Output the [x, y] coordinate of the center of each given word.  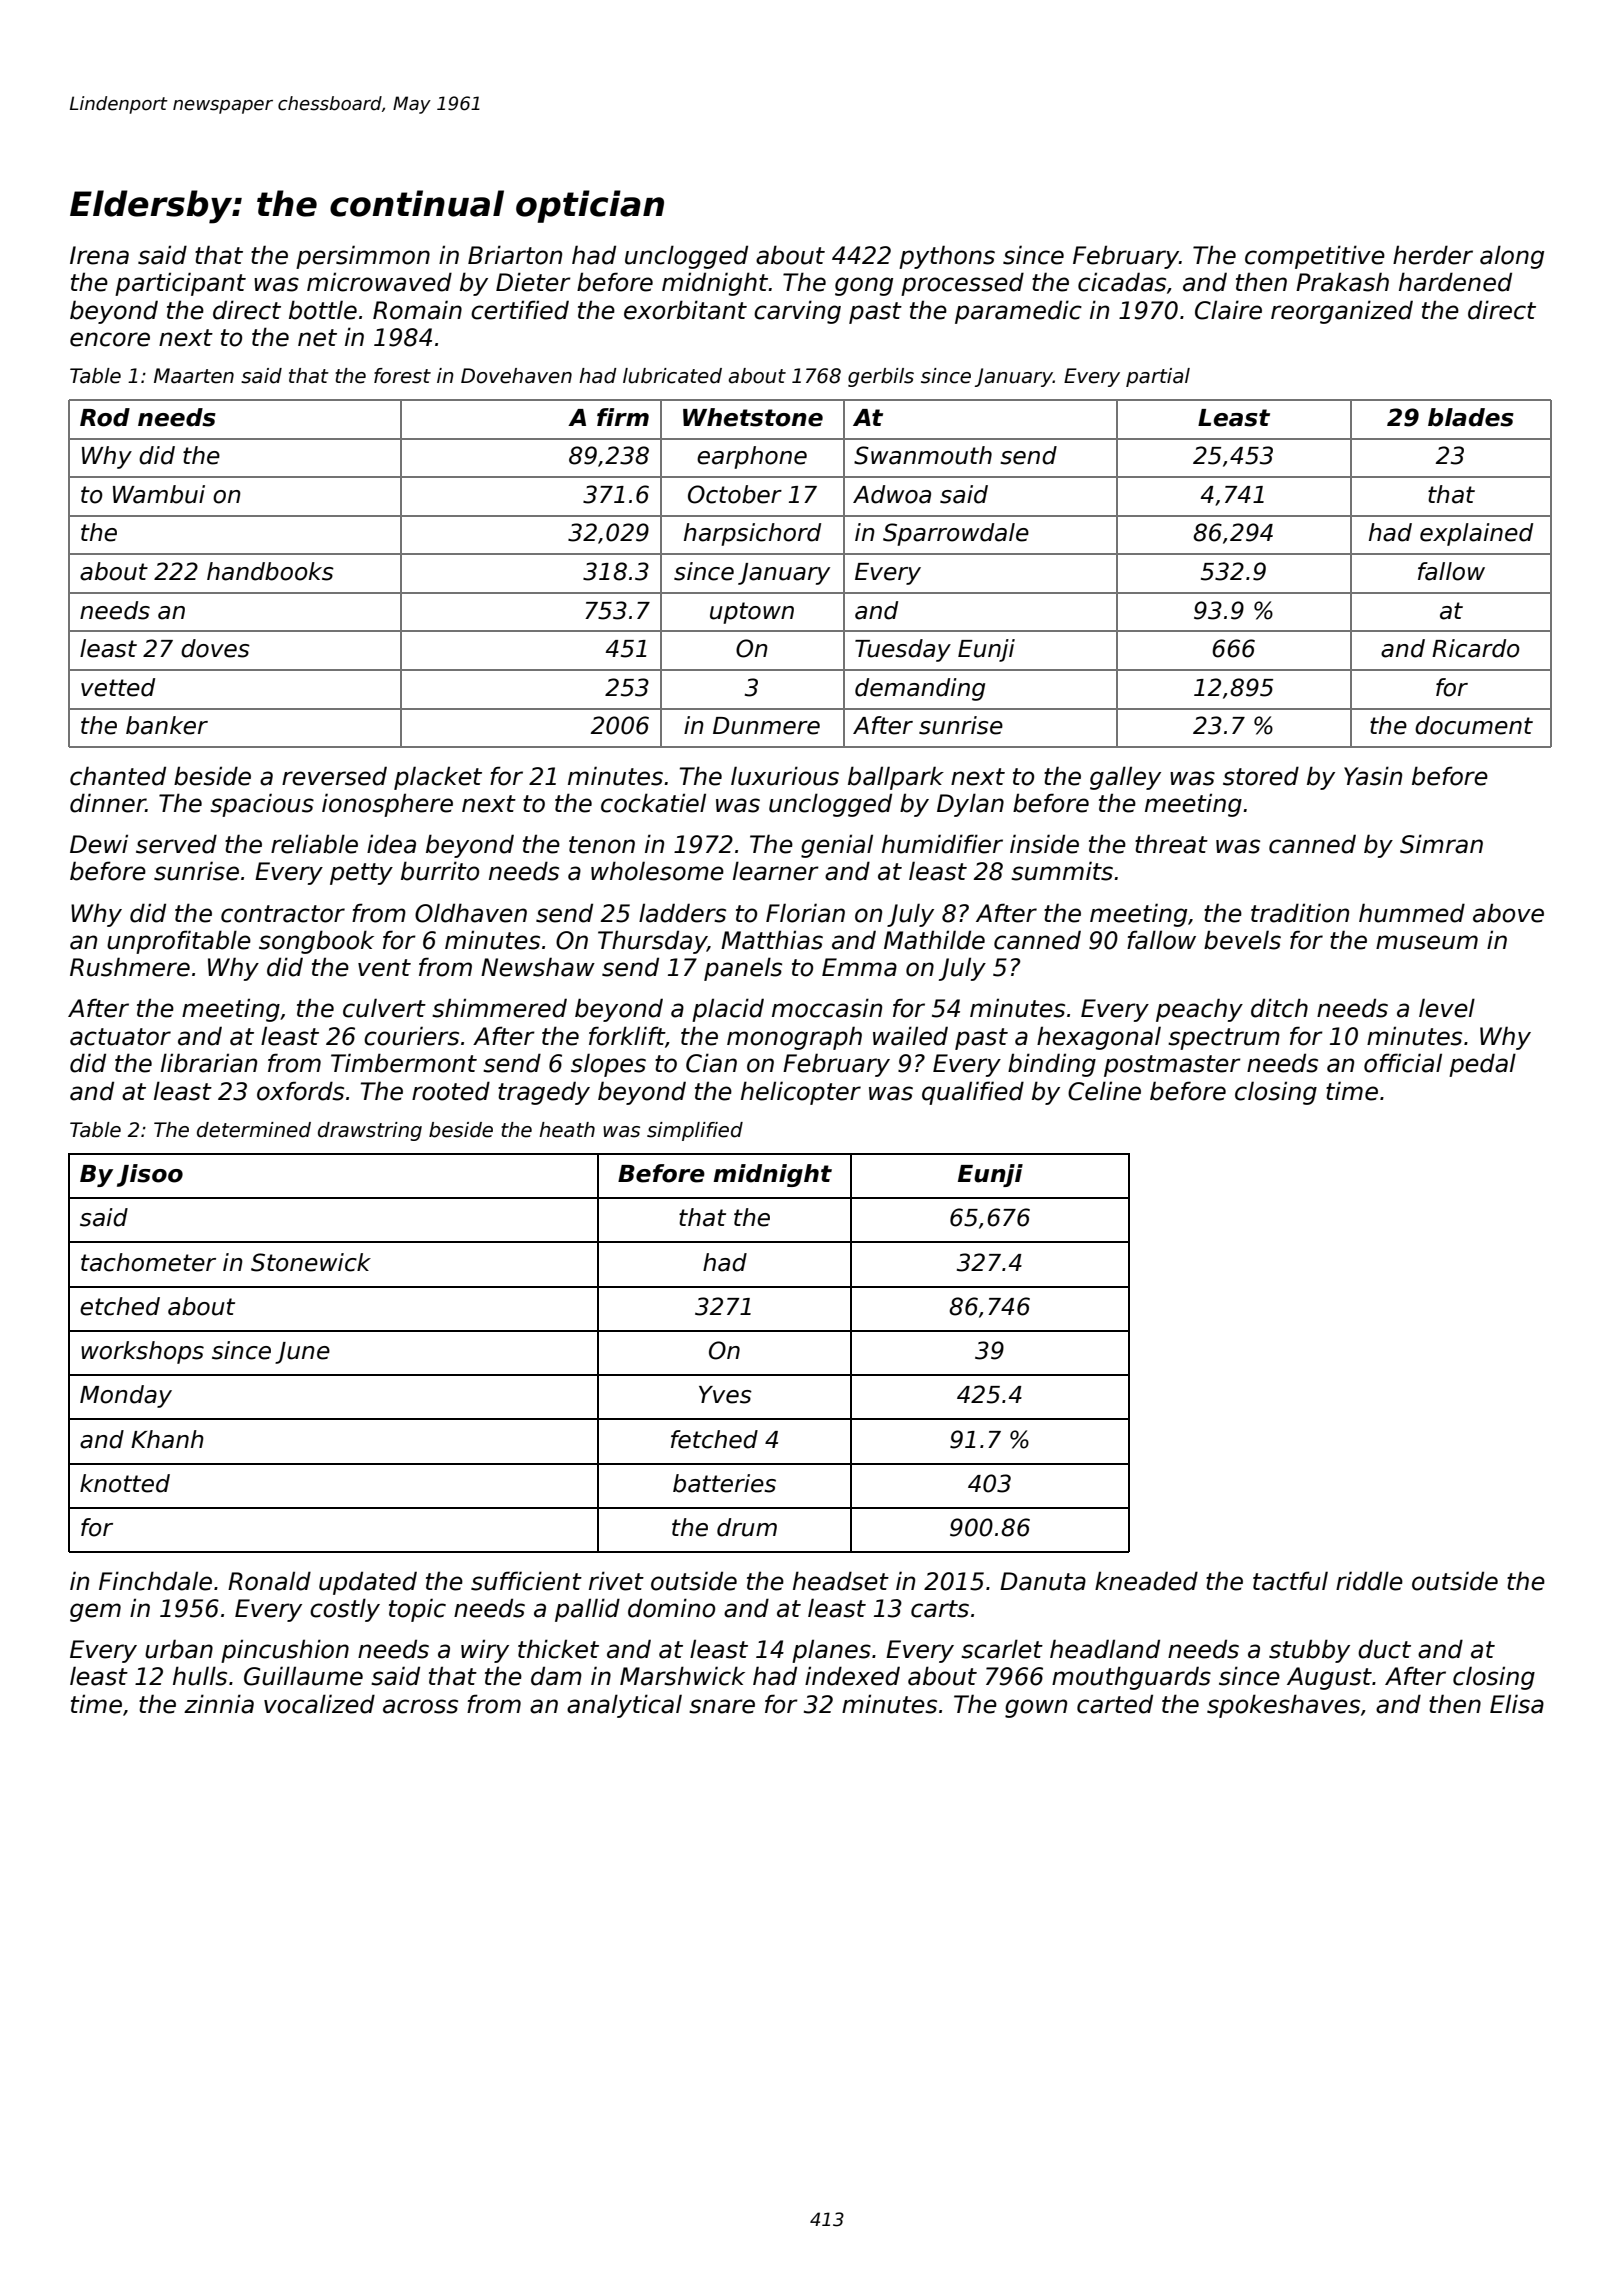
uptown [752, 613]
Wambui [159, 494]
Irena [99, 255]
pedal [1482, 1065]
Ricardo [1476, 648]
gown [1036, 1708]
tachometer [148, 1262]
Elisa [1517, 1704]
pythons [947, 257]
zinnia [219, 1704]
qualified [973, 1093]
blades [1471, 417]
